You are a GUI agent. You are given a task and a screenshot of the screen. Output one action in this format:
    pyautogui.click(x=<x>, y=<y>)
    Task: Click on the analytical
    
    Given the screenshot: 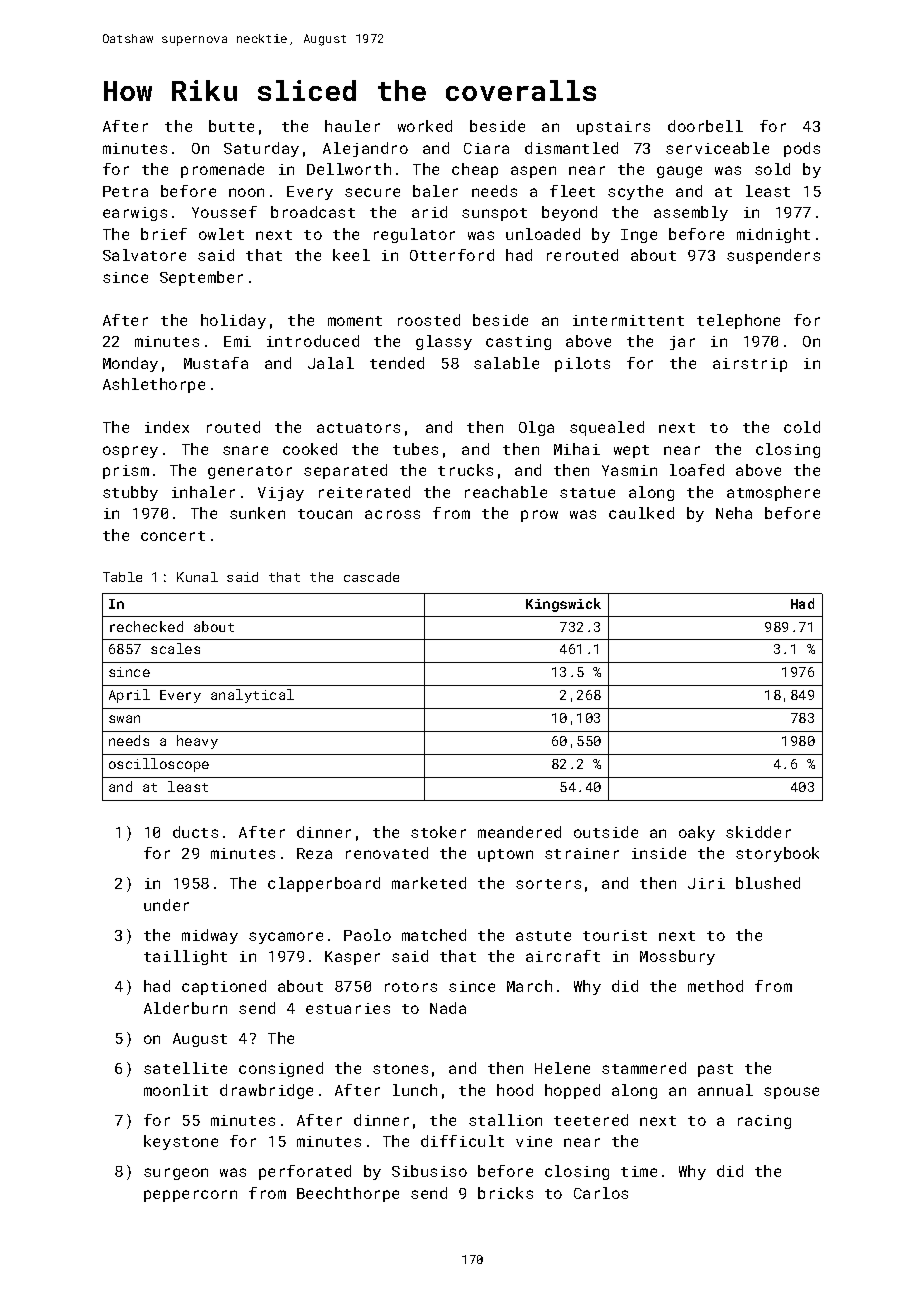 What is the action you would take?
    pyautogui.click(x=252, y=696)
